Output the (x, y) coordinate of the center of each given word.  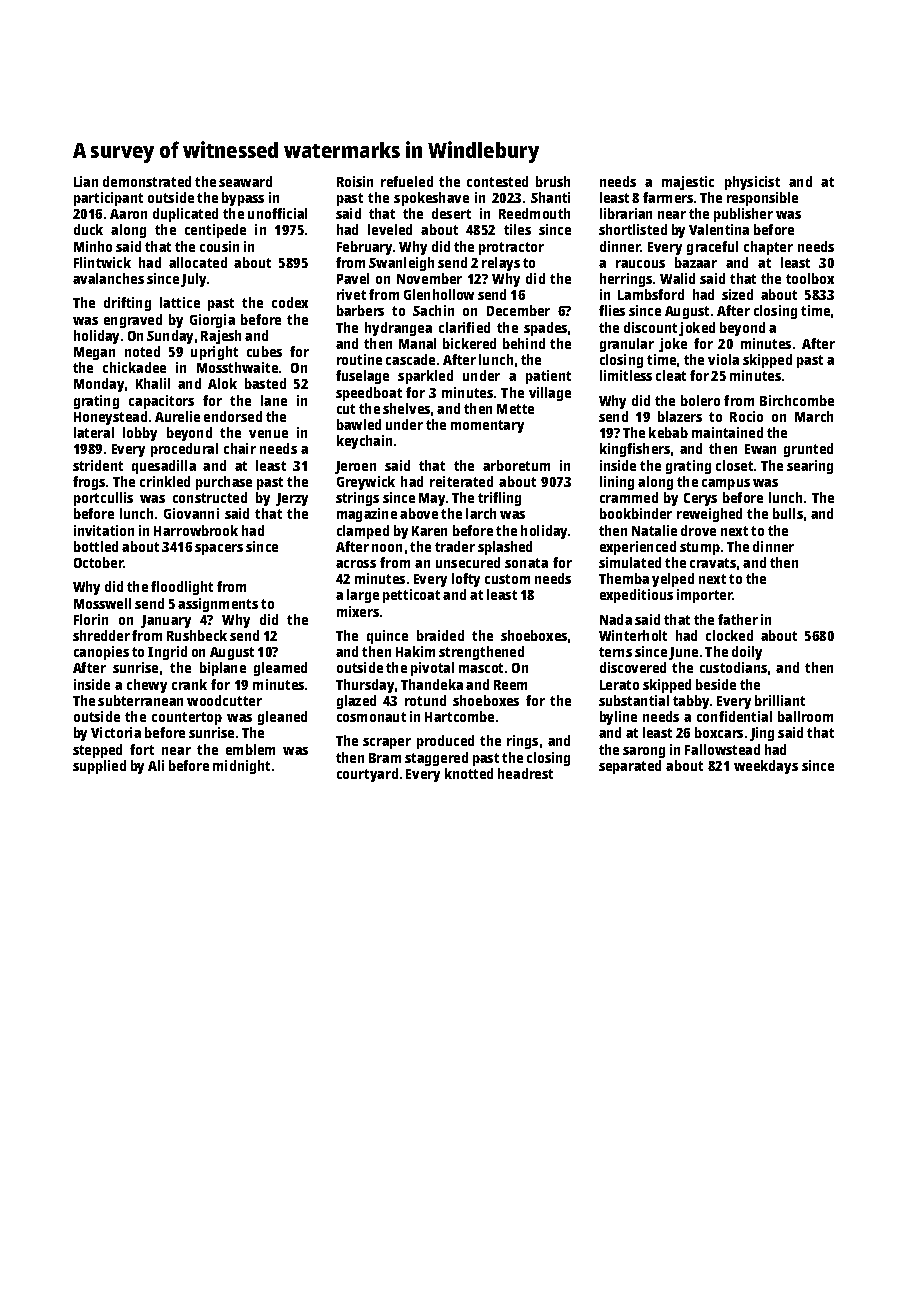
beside (716, 684)
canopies (101, 653)
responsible (762, 199)
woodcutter (224, 700)
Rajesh (221, 337)
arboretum (516, 465)
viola (723, 359)
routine (359, 359)
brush (553, 181)
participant (108, 199)
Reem (510, 685)
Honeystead (110, 418)
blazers (680, 416)
